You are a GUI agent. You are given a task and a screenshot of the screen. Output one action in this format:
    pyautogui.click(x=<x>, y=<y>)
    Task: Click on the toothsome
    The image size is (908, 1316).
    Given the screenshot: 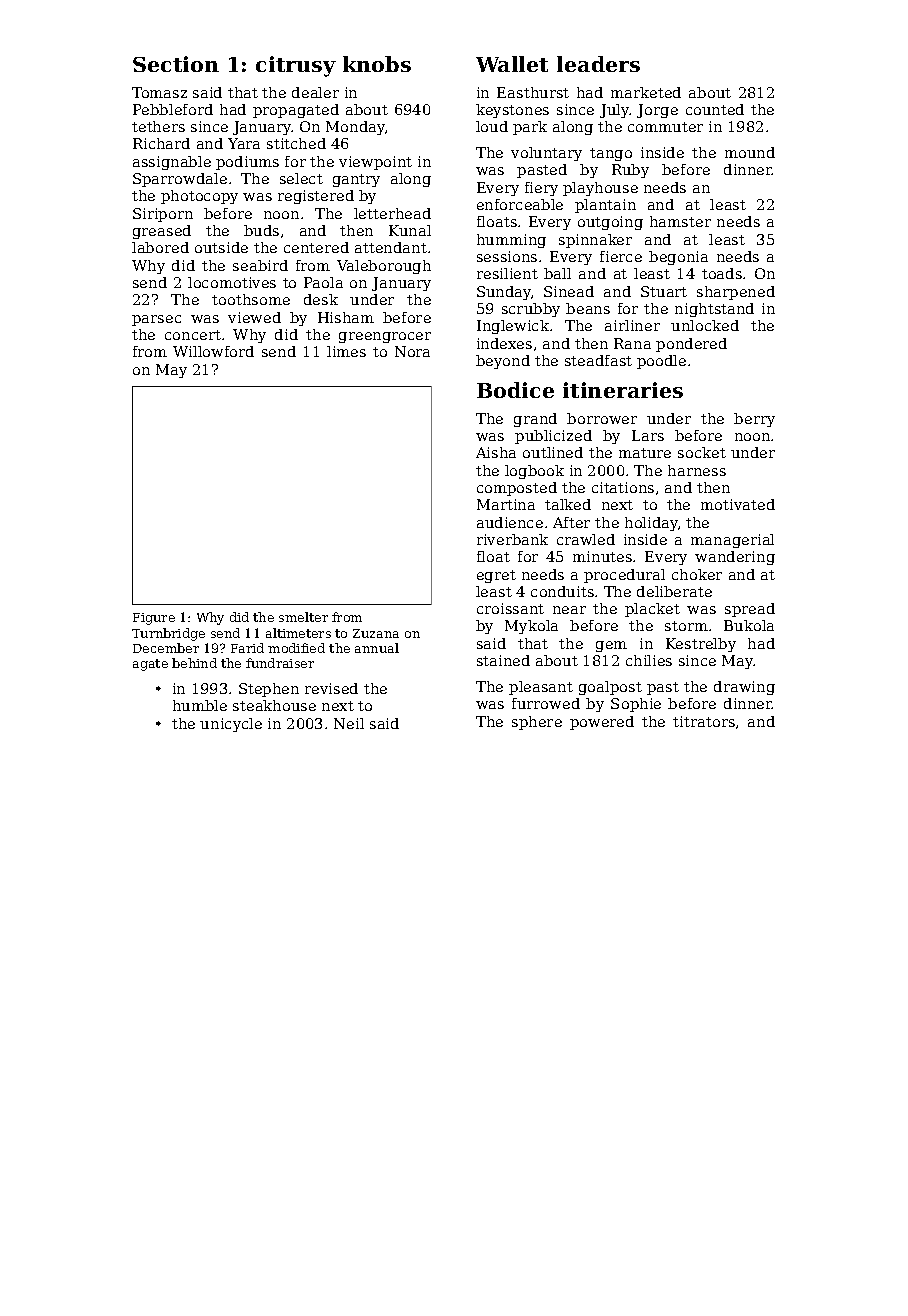 What is the action you would take?
    pyautogui.click(x=251, y=299)
